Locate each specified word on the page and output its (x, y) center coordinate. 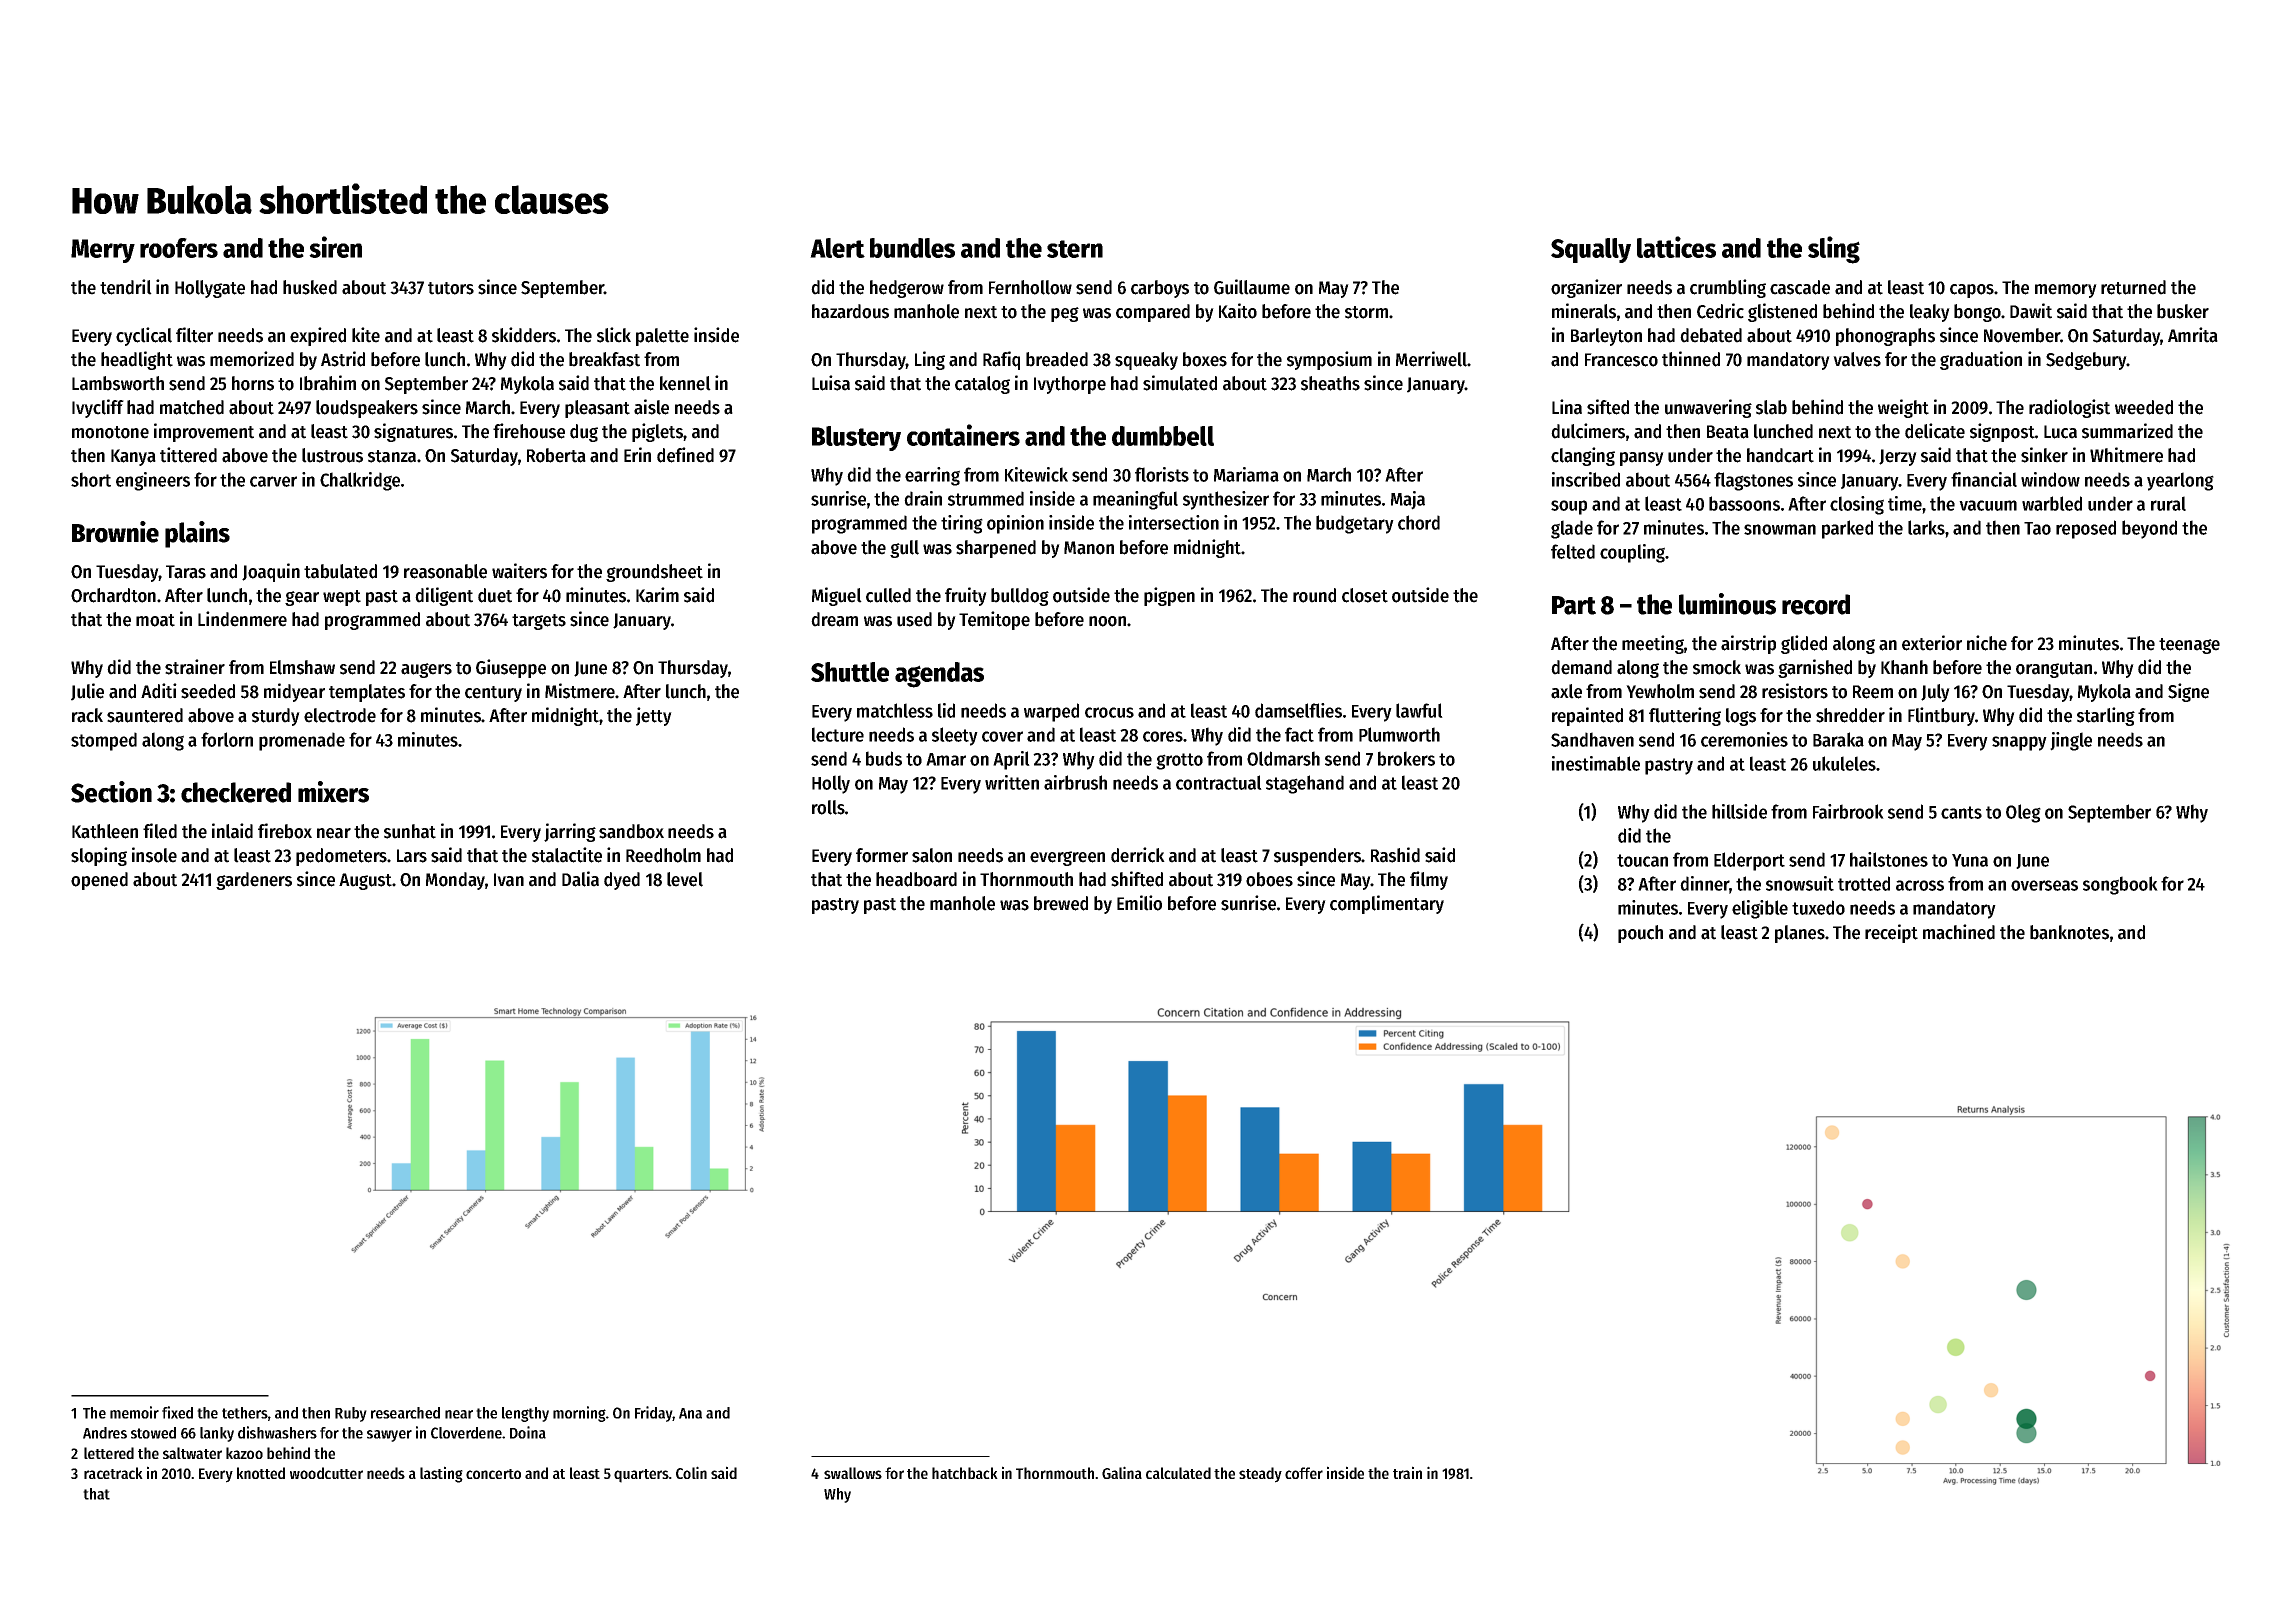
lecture (838, 734)
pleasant (597, 409)
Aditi (159, 691)
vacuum (1988, 505)
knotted (261, 1473)
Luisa (831, 383)
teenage (2189, 646)
